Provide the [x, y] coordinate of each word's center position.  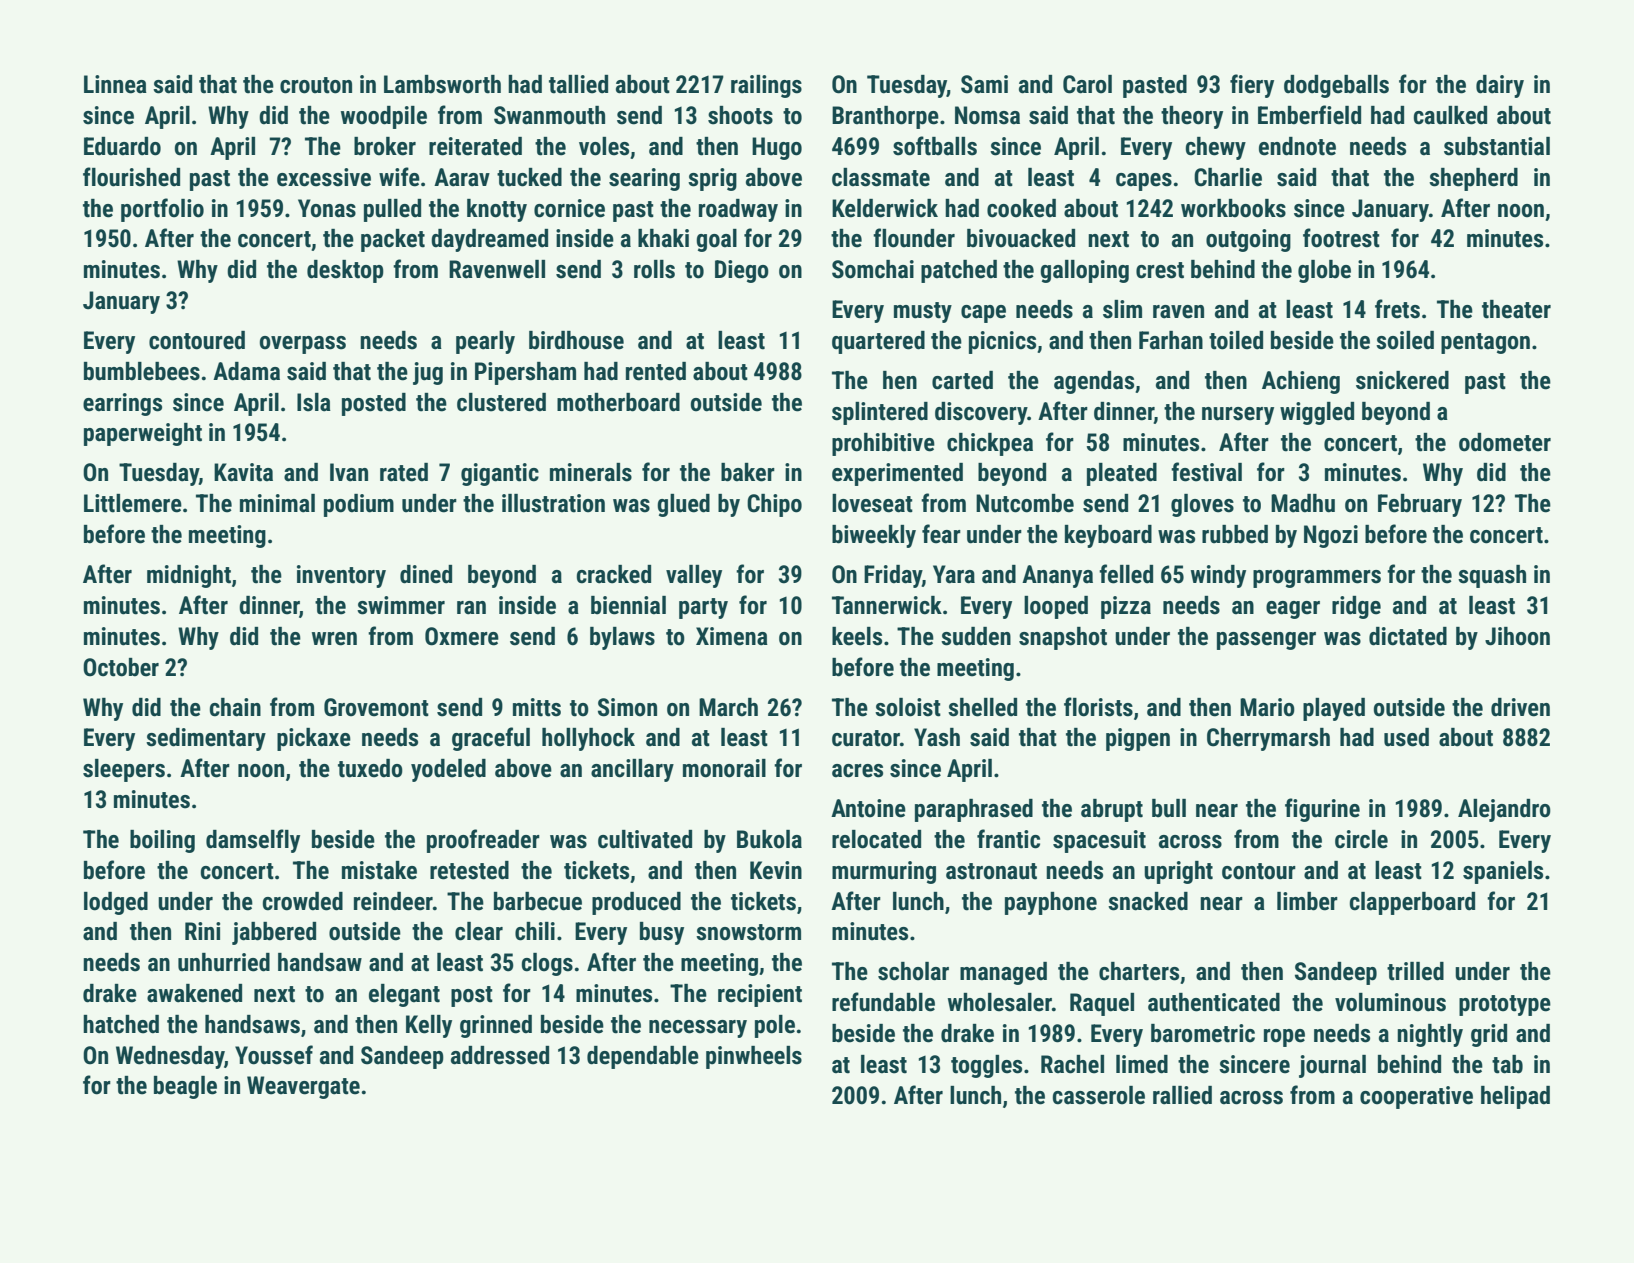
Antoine [868, 808]
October [121, 667]
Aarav [462, 177]
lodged [116, 903]
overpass [303, 345]
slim [1122, 309]
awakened [194, 993]
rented [656, 371]
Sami [984, 84]
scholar [913, 971]
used [1406, 737]
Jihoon [1517, 636]
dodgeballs [1336, 86]
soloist [908, 707]
